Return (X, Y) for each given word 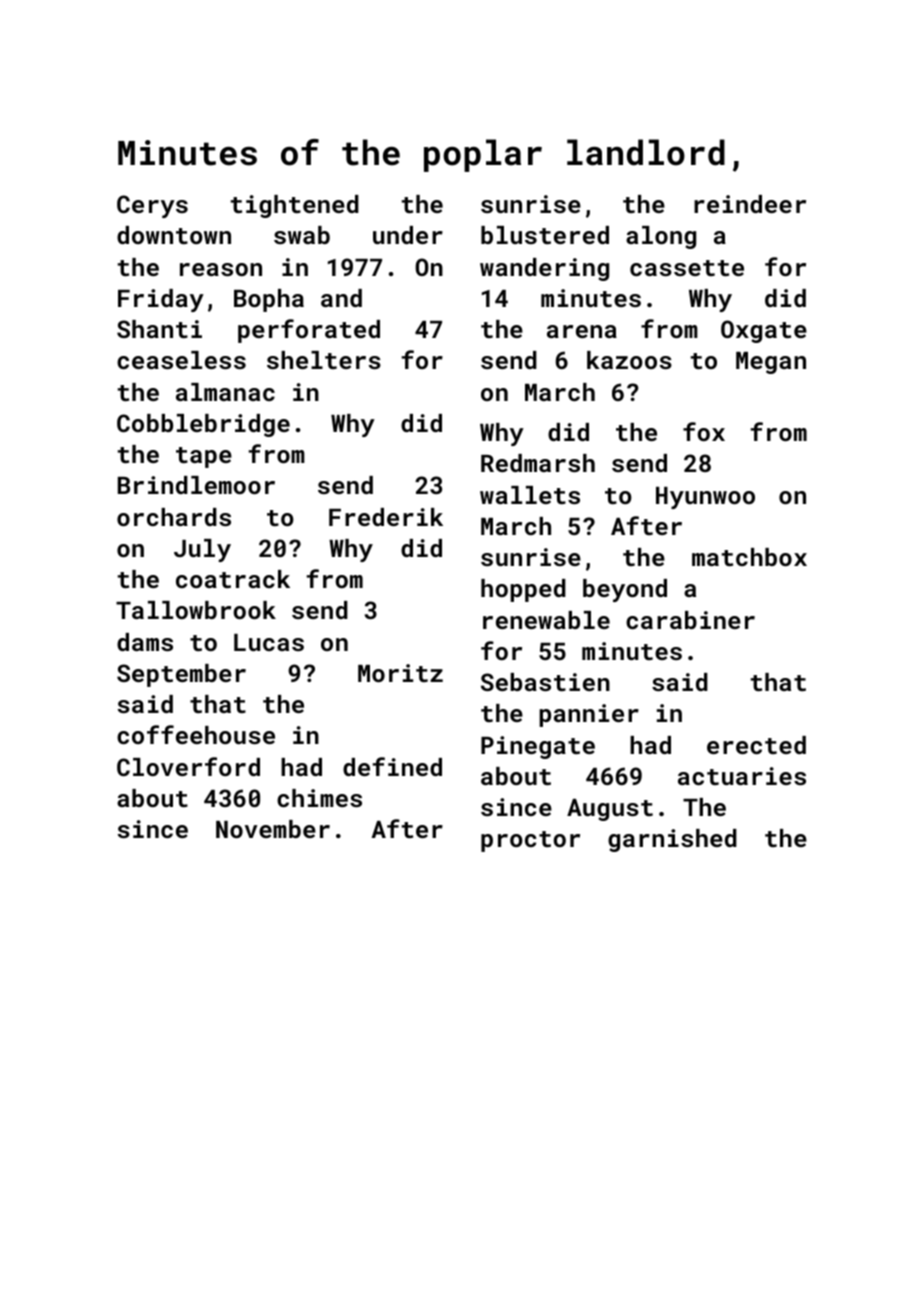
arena (582, 331)
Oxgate (764, 331)
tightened (295, 206)
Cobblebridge (203, 425)
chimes (319, 798)
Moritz (400, 673)
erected (756, 745)
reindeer (750, 204)
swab (302, 235)
